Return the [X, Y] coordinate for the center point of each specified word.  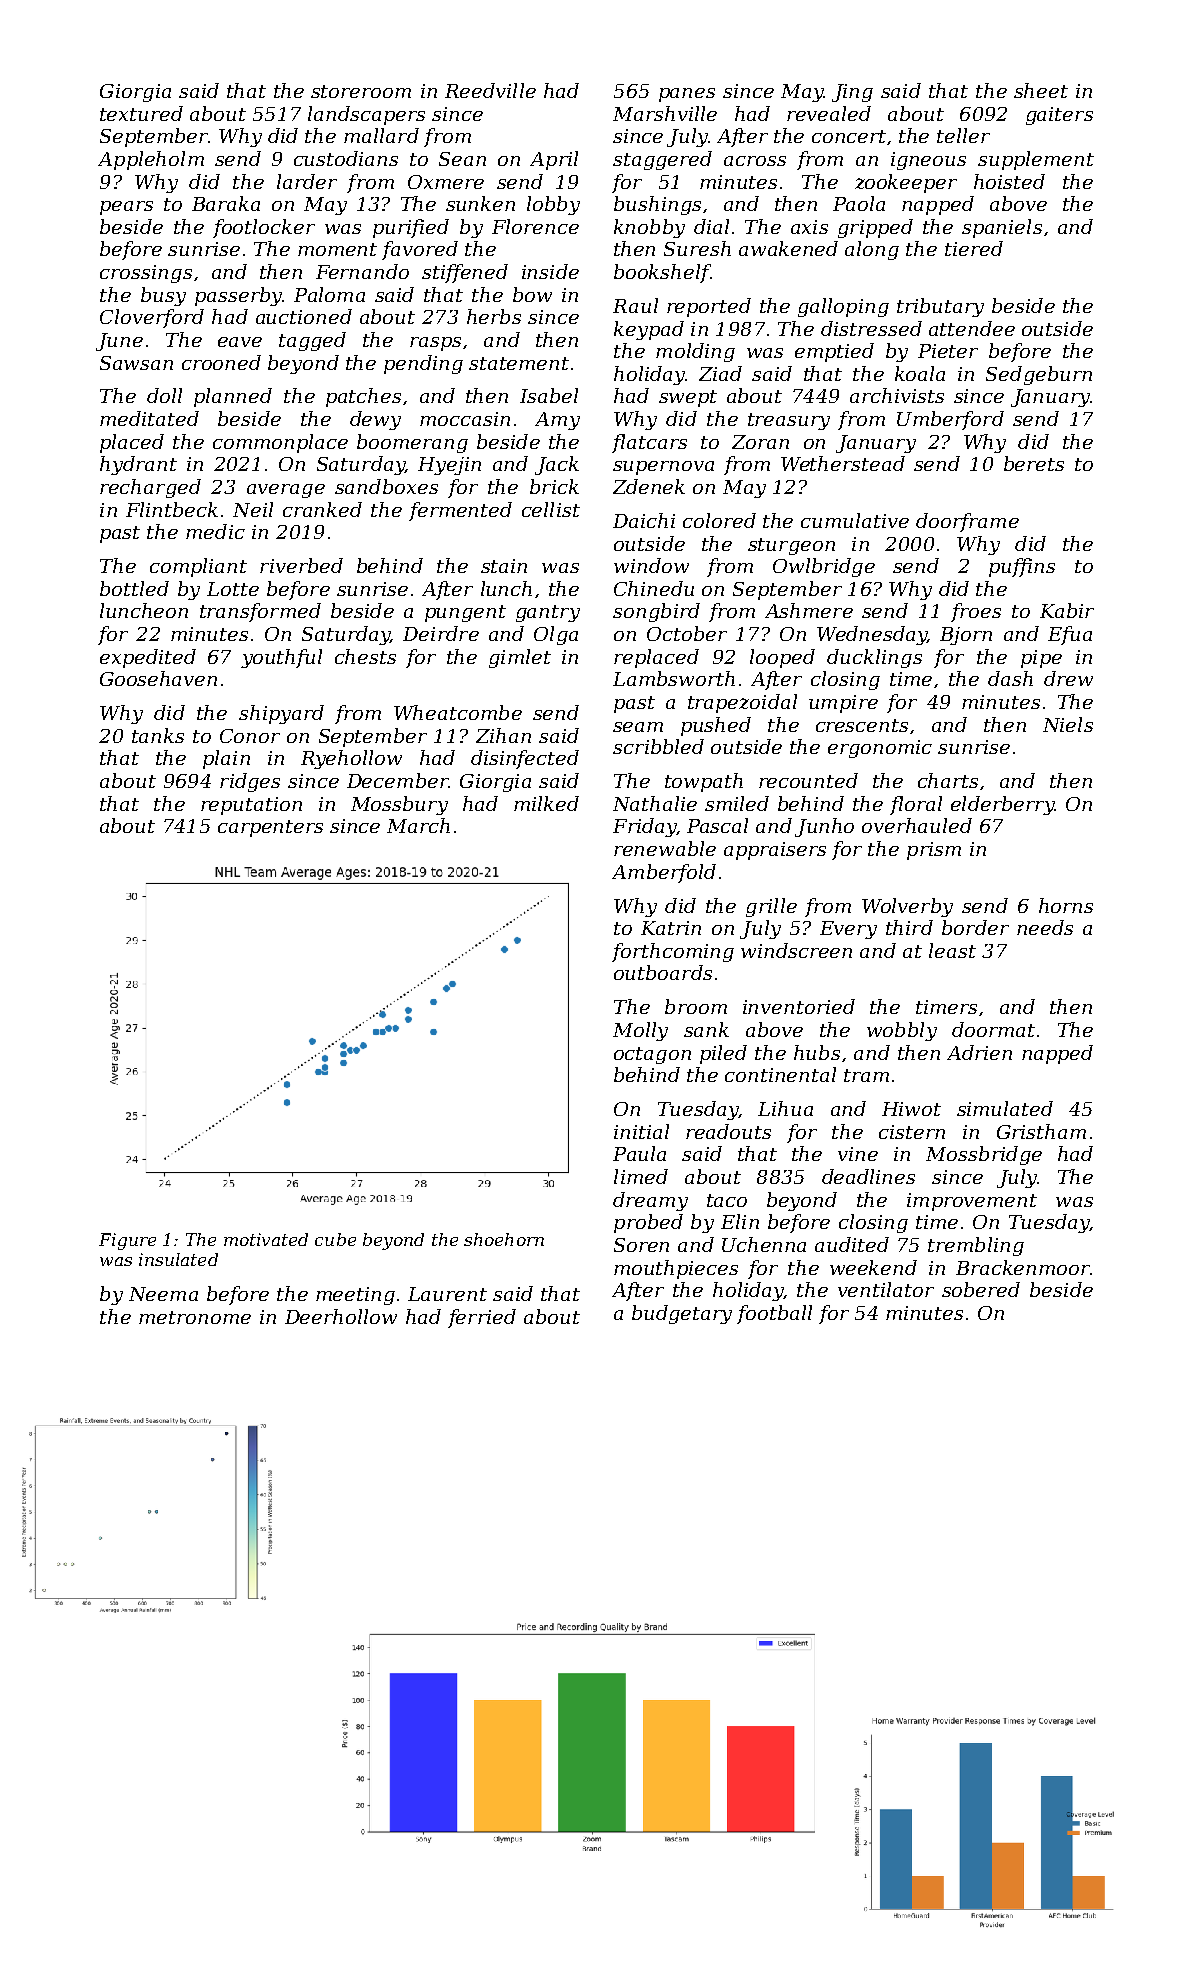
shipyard [281, 714]
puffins [1022, 567]
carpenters [270, 828]
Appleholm [151, 160]
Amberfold [664, 873]
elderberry [1002, 805]
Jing [852, 93]
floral [916, 805]
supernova [663, 468]
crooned [221, 362]
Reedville [490, 90]
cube [335, 1239]
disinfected [525, 759]
